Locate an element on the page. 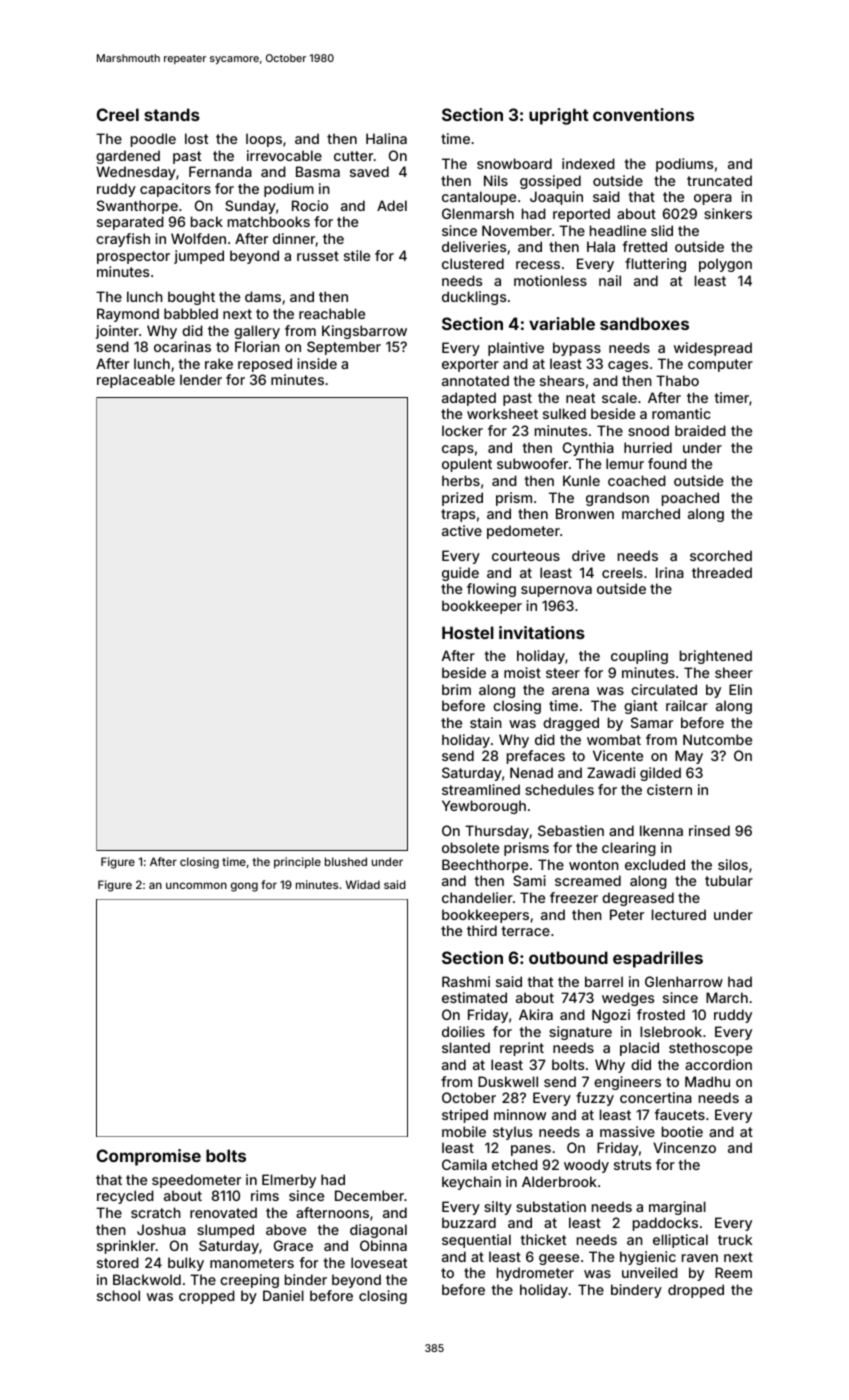 The width and height of the page is (849, 1400). drive is located at coordinates (588, 555).
